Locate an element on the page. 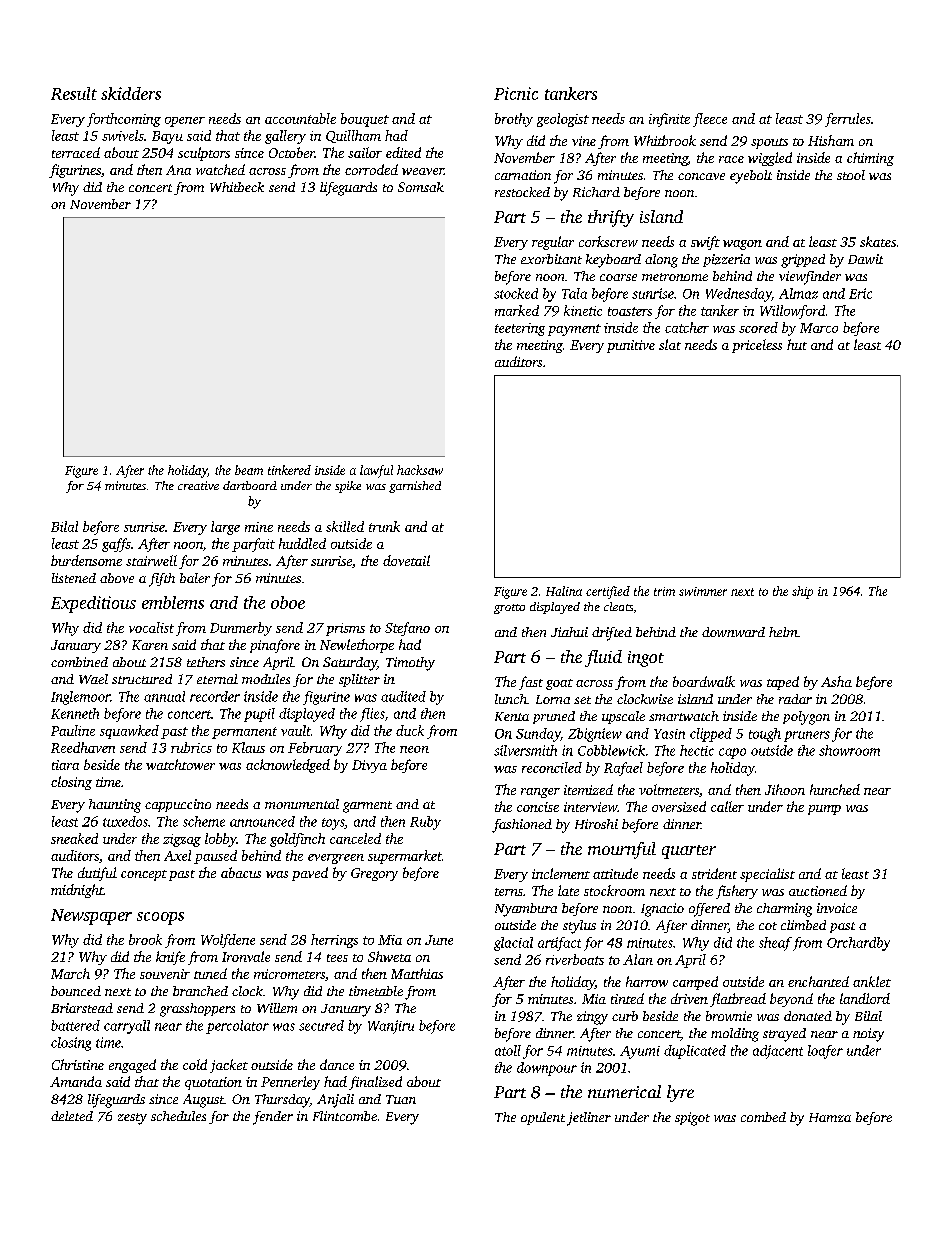 Image resolution: width=952 pixels, height=1233 pixels. concave is located at coordinates (701, 176).
